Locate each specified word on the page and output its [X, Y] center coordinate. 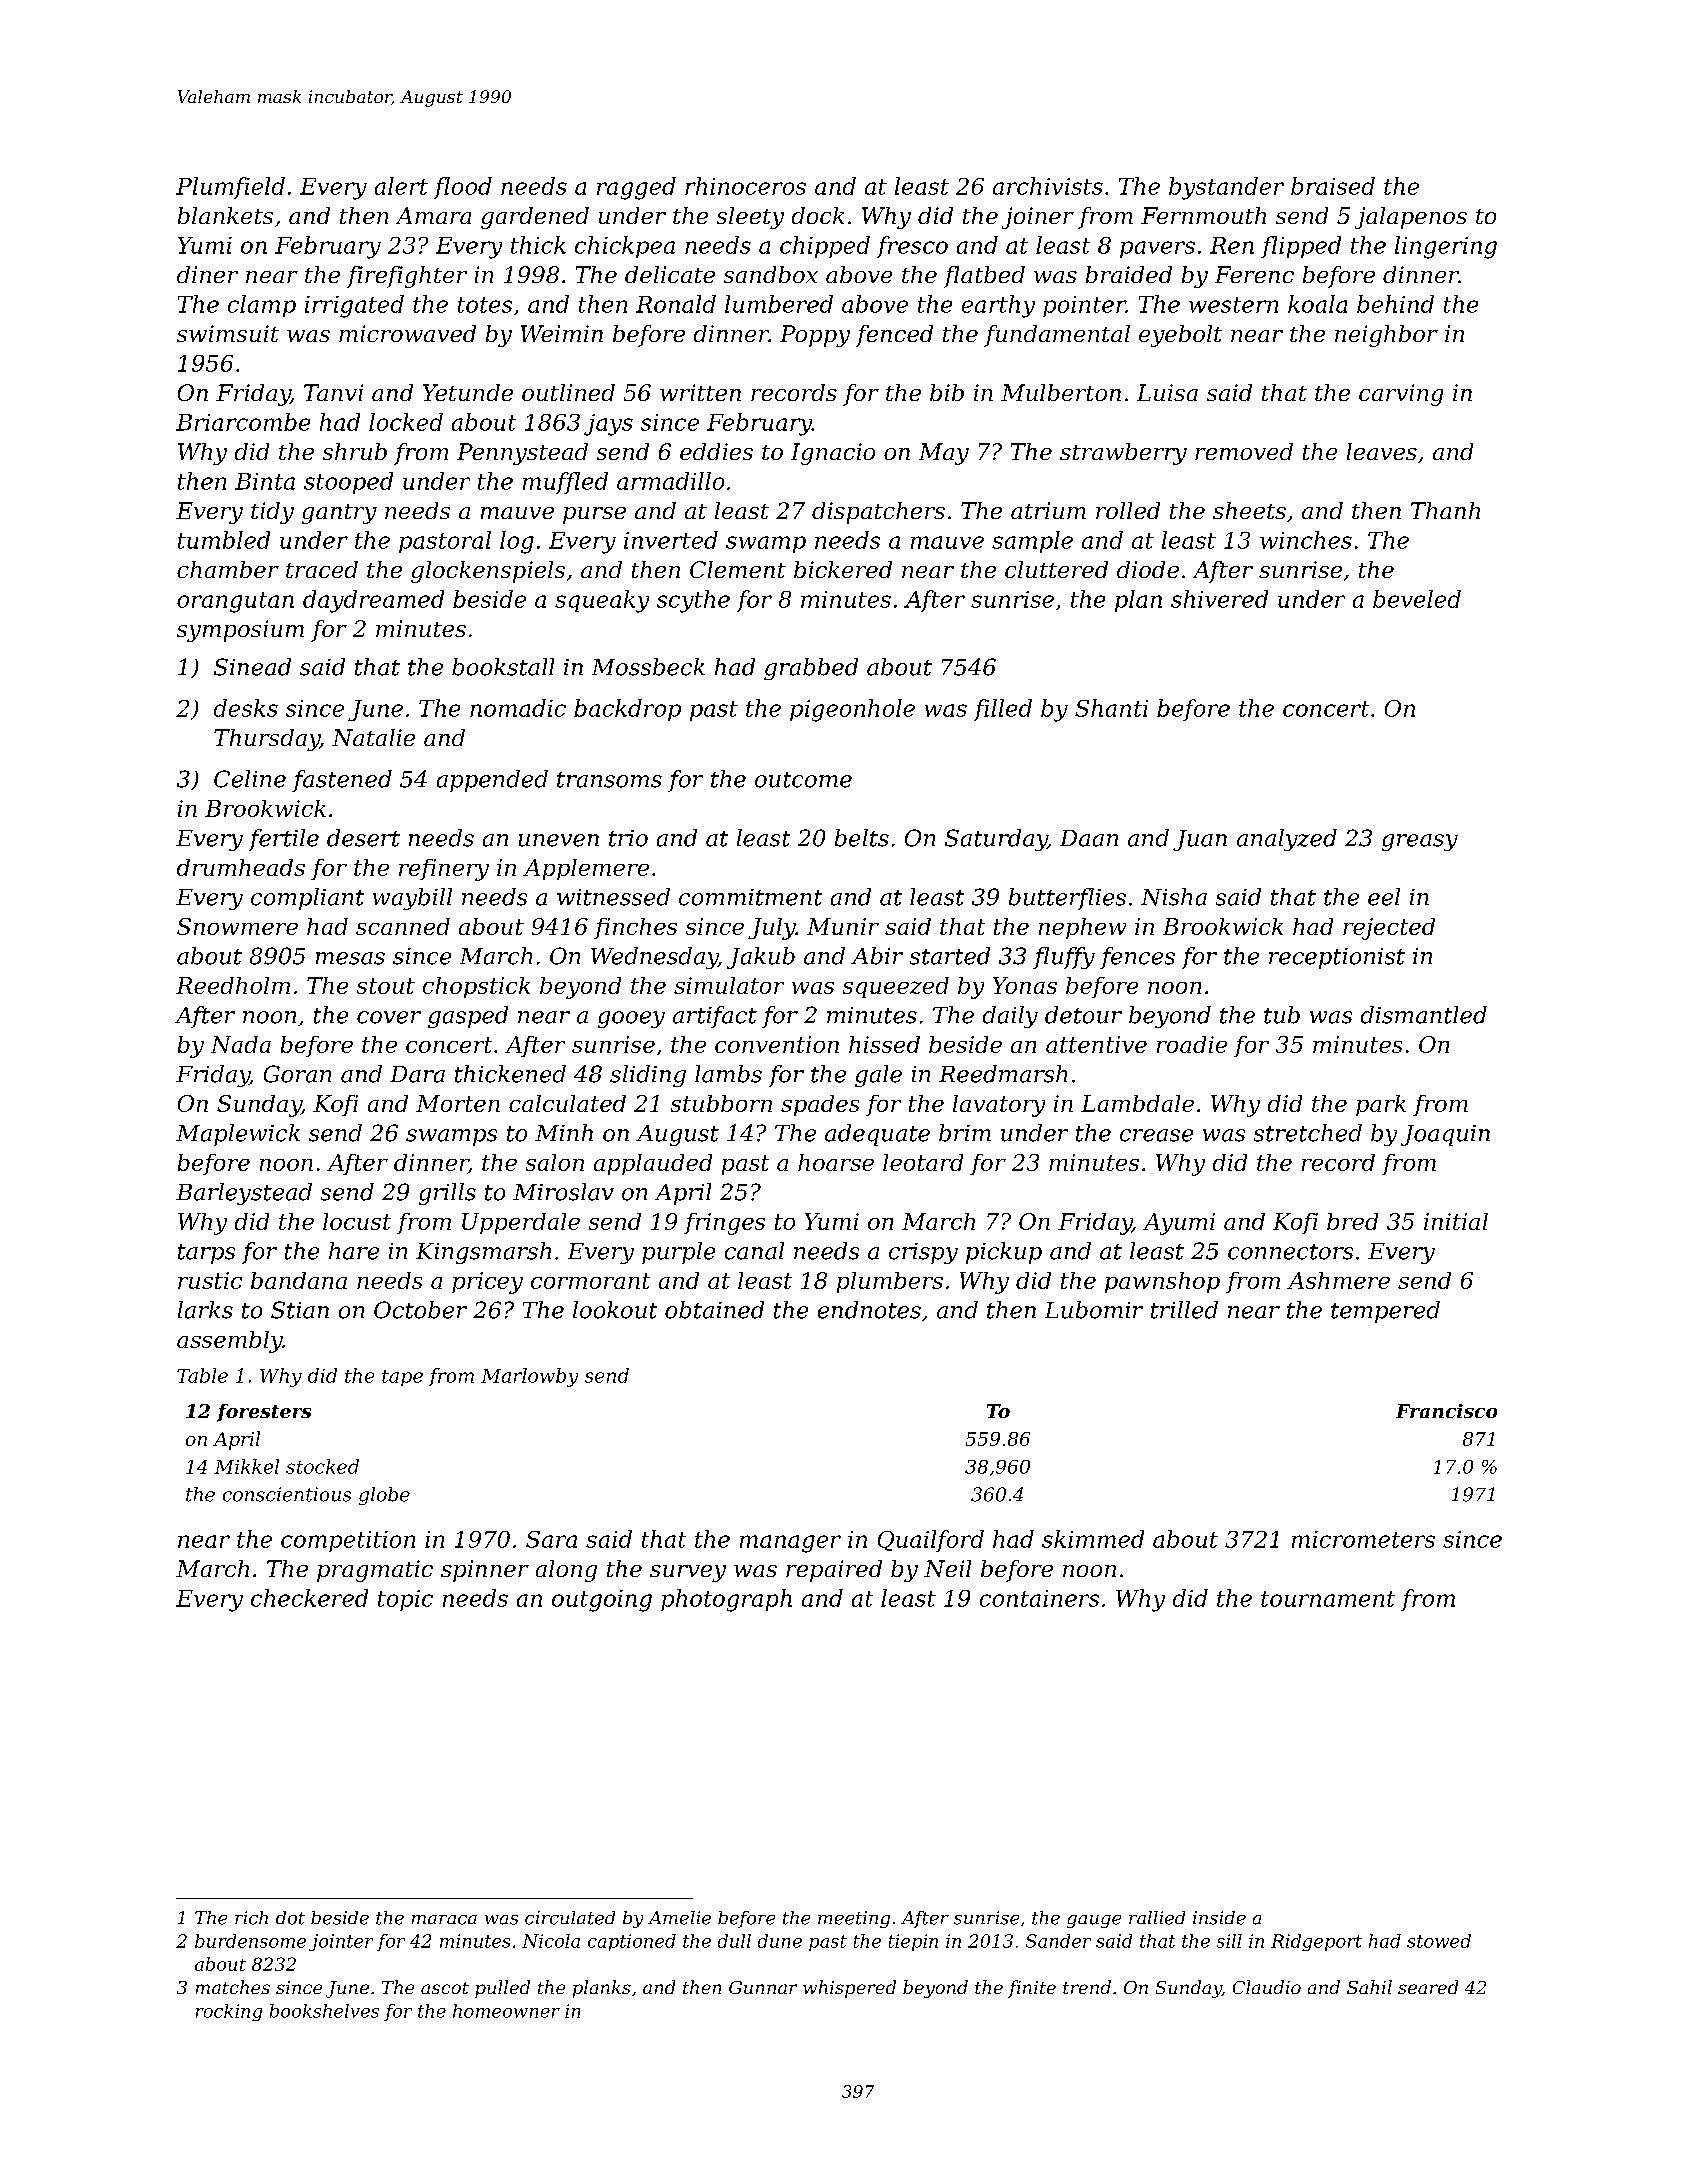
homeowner [506, 2011]
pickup [1004, 1253]
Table [202, 1375]
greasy [1420, 842]
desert [363, 838]
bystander [1226, 188]
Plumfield [230, 188]
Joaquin [1445, 1135]
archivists [1048, 186]
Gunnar [763, 1987]
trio [628, 838]
